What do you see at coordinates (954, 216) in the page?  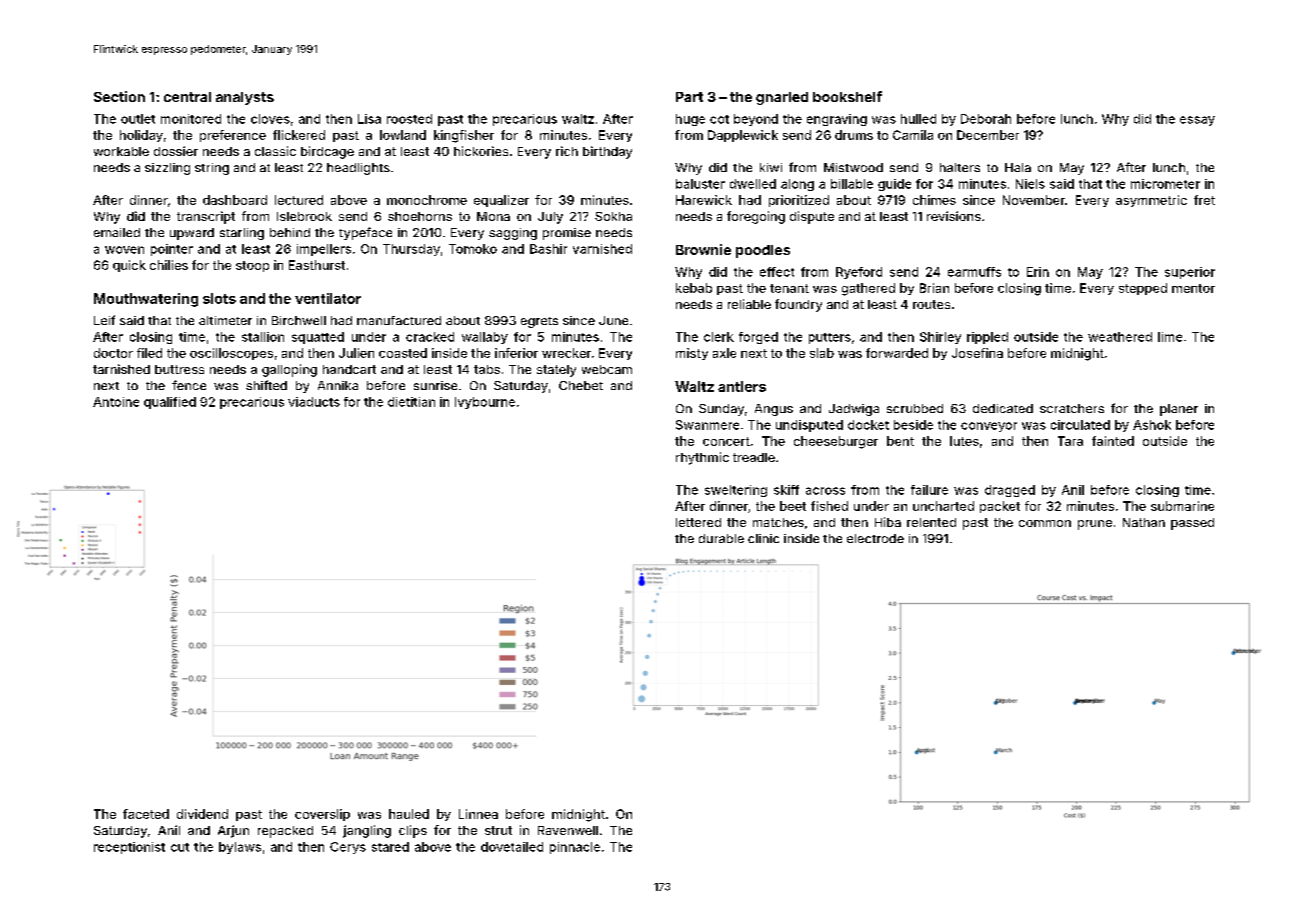 I see `revisions` at bounding box center [954, 216].
